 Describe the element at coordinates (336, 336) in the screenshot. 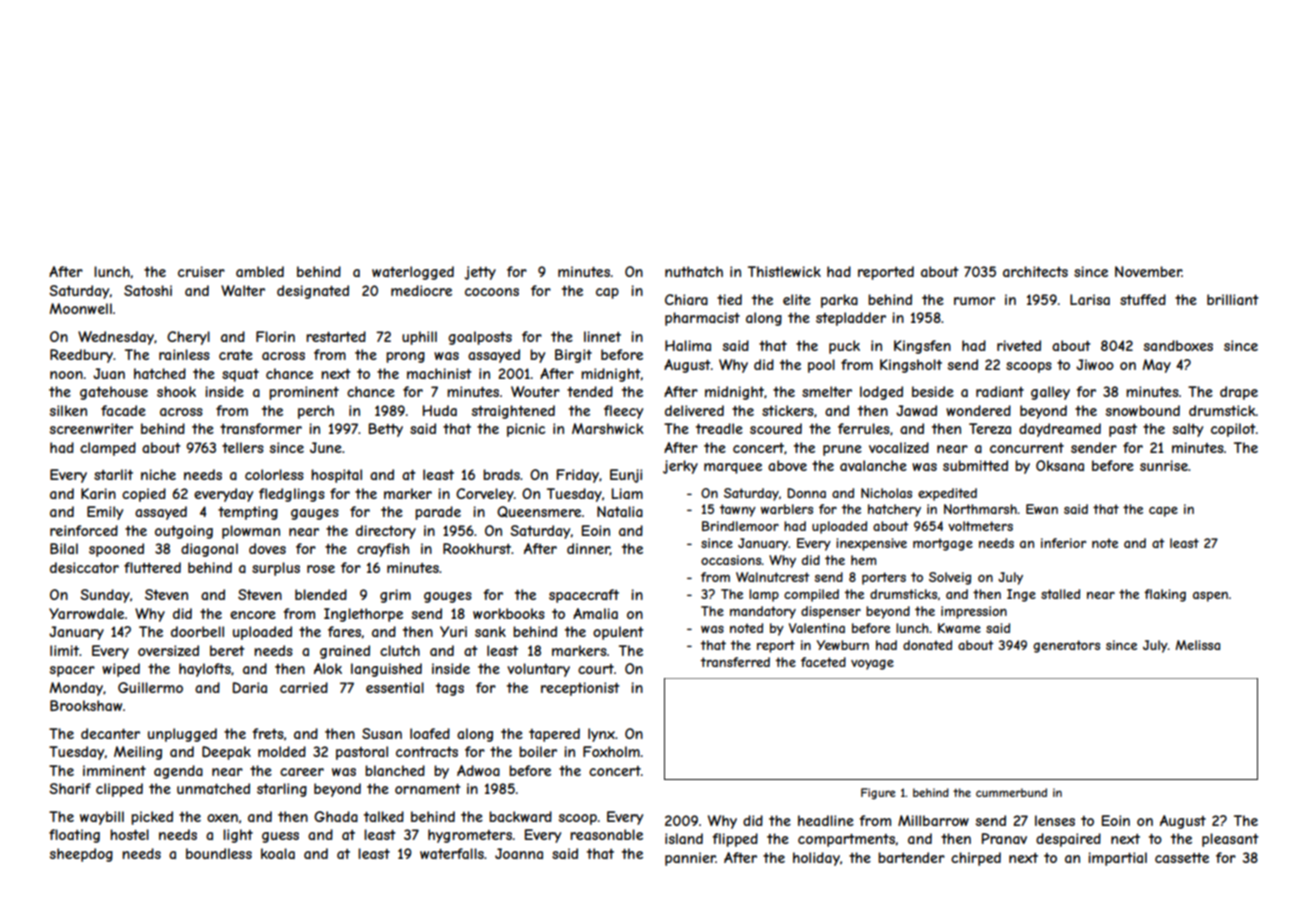

I see `restarted` at that location.
